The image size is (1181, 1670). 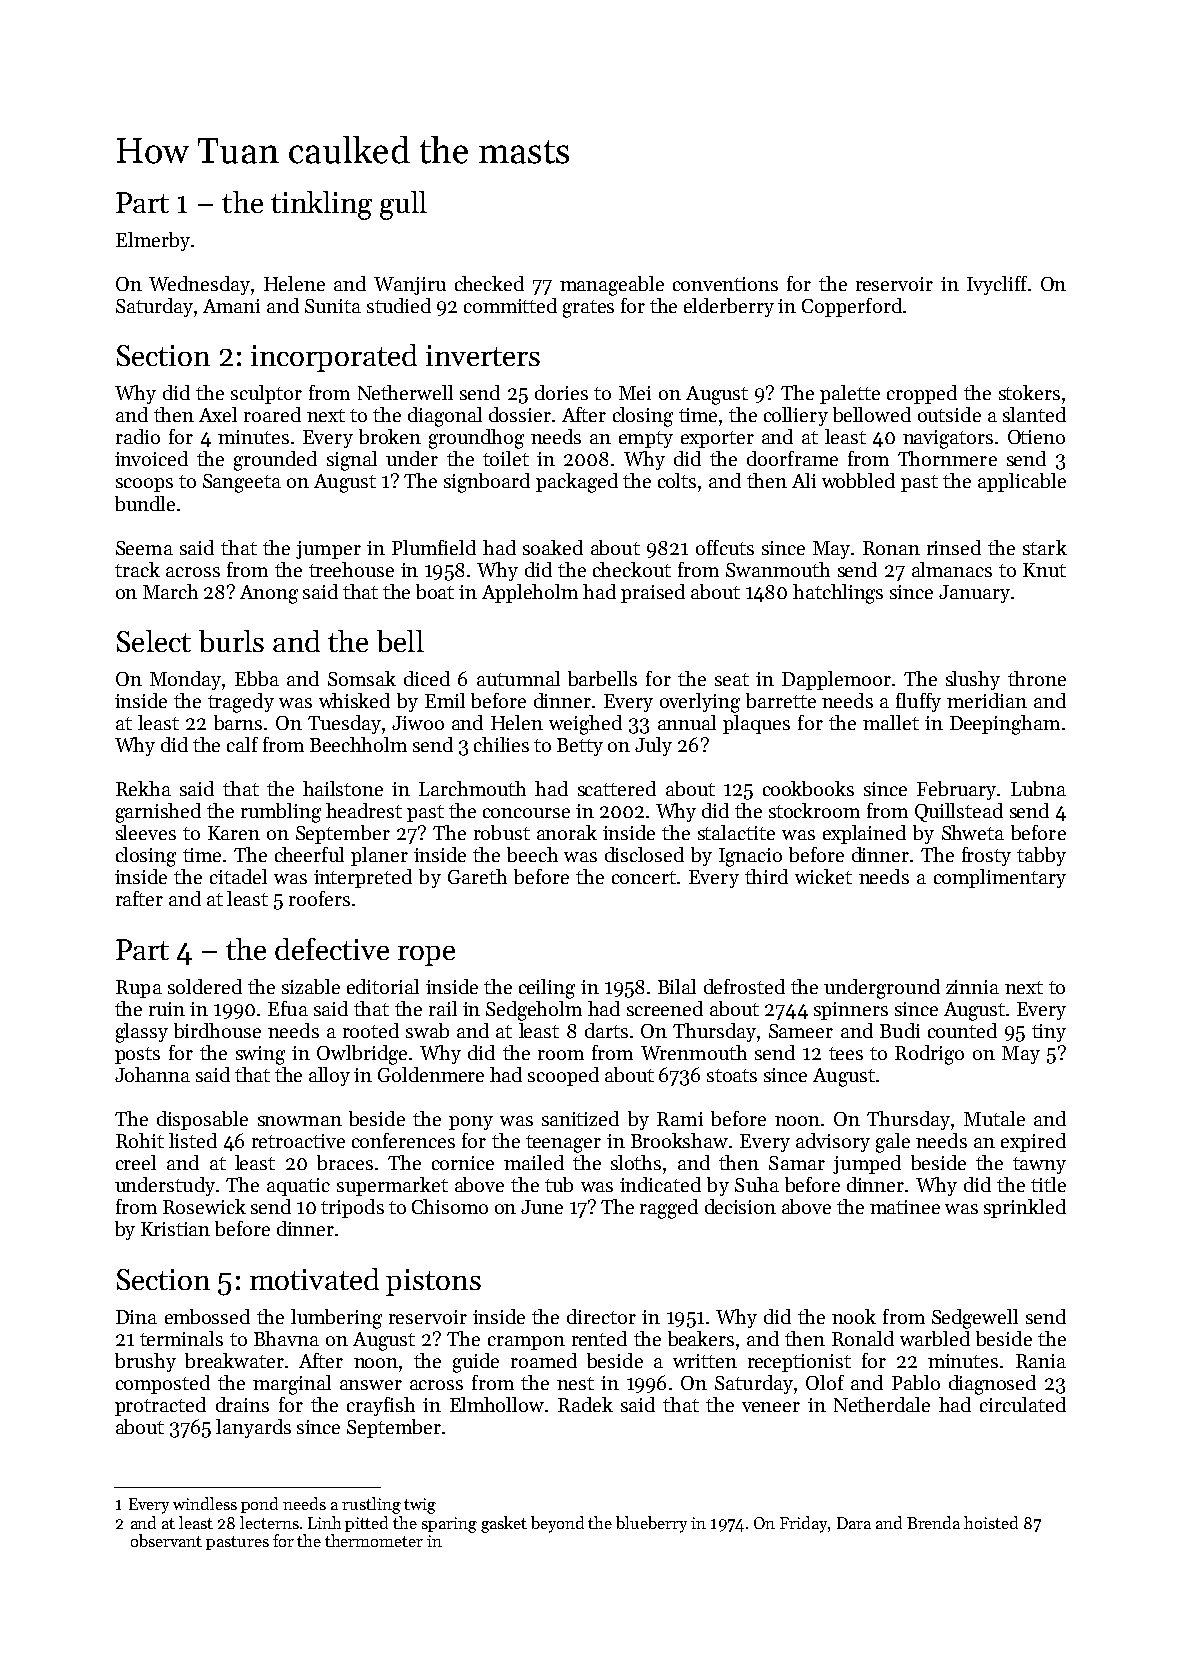 What do you see at coordinates (166, 1540) in the page?
I see `observant` at bounding box center [166, 1540].
